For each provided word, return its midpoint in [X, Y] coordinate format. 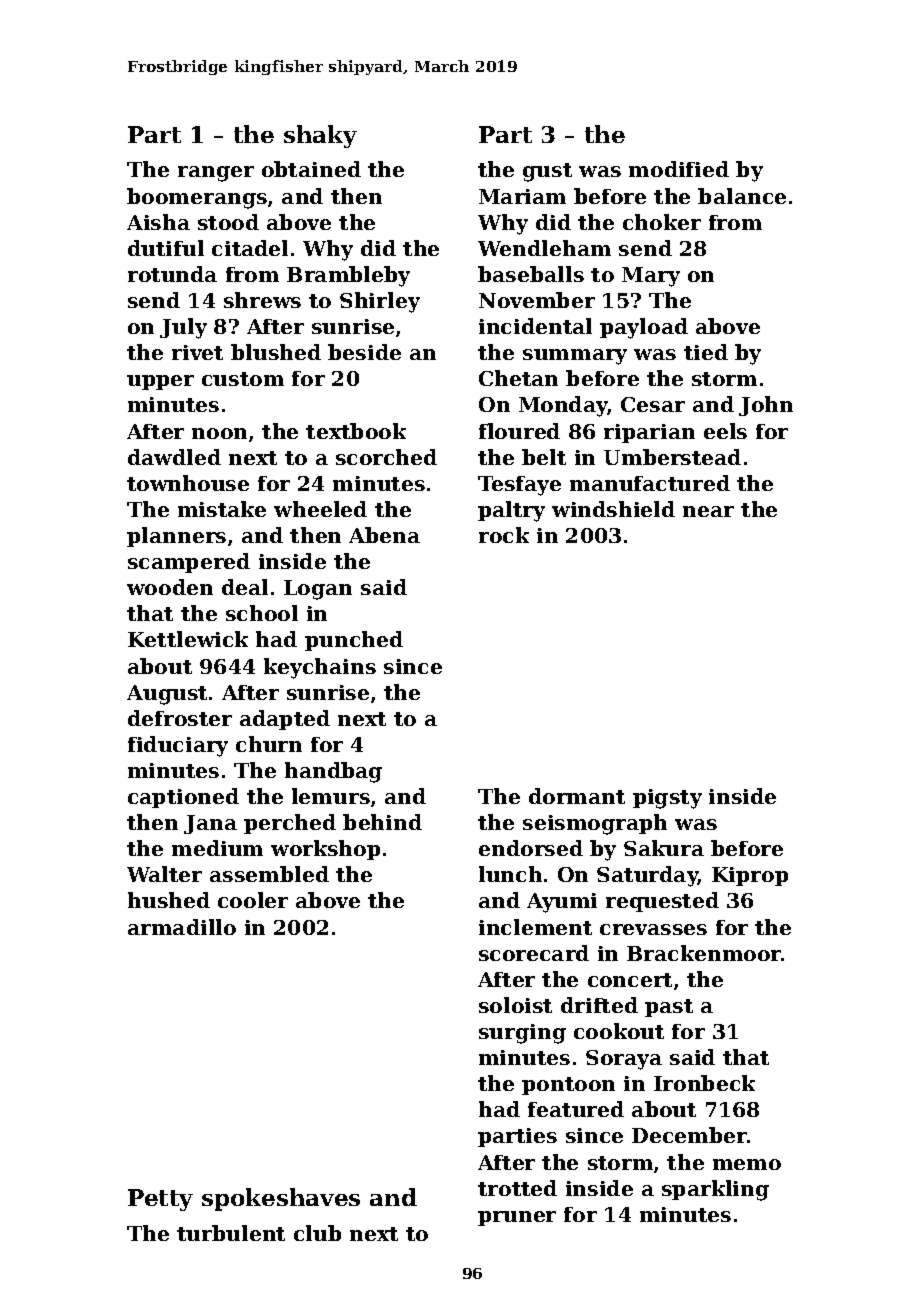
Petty [160, 1200]
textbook [356, 431]
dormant [577, 796]
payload [644, 328]
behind [382, 822]
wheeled [320, 509]
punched [354, 641]
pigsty [667, 799]
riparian [649, 433]
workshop [325, 850]
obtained [311, 169]
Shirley [380, 302]
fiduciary [178, 746]
